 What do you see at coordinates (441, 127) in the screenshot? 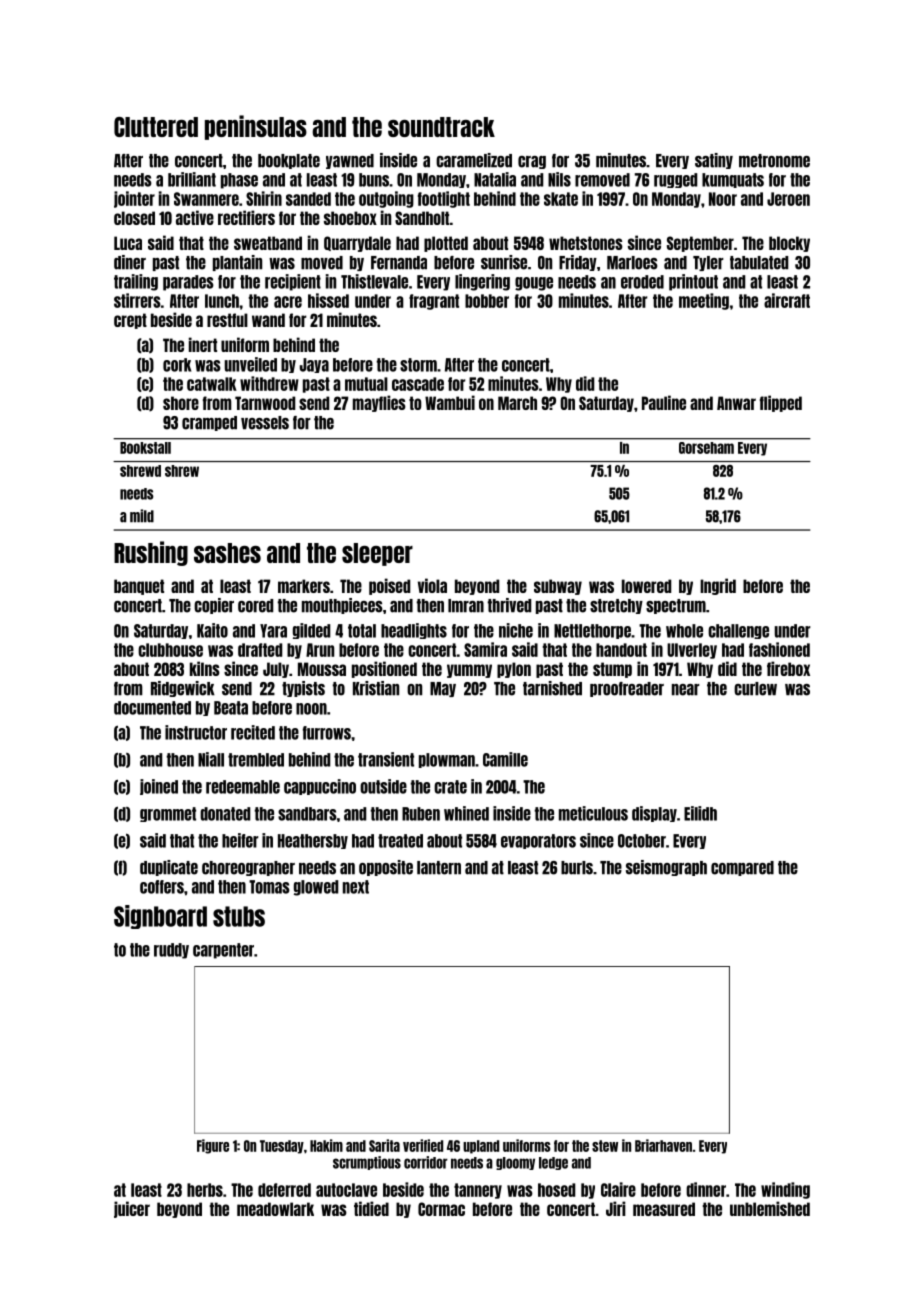
I see `soundtrack` at bounding box center [441, 127].
